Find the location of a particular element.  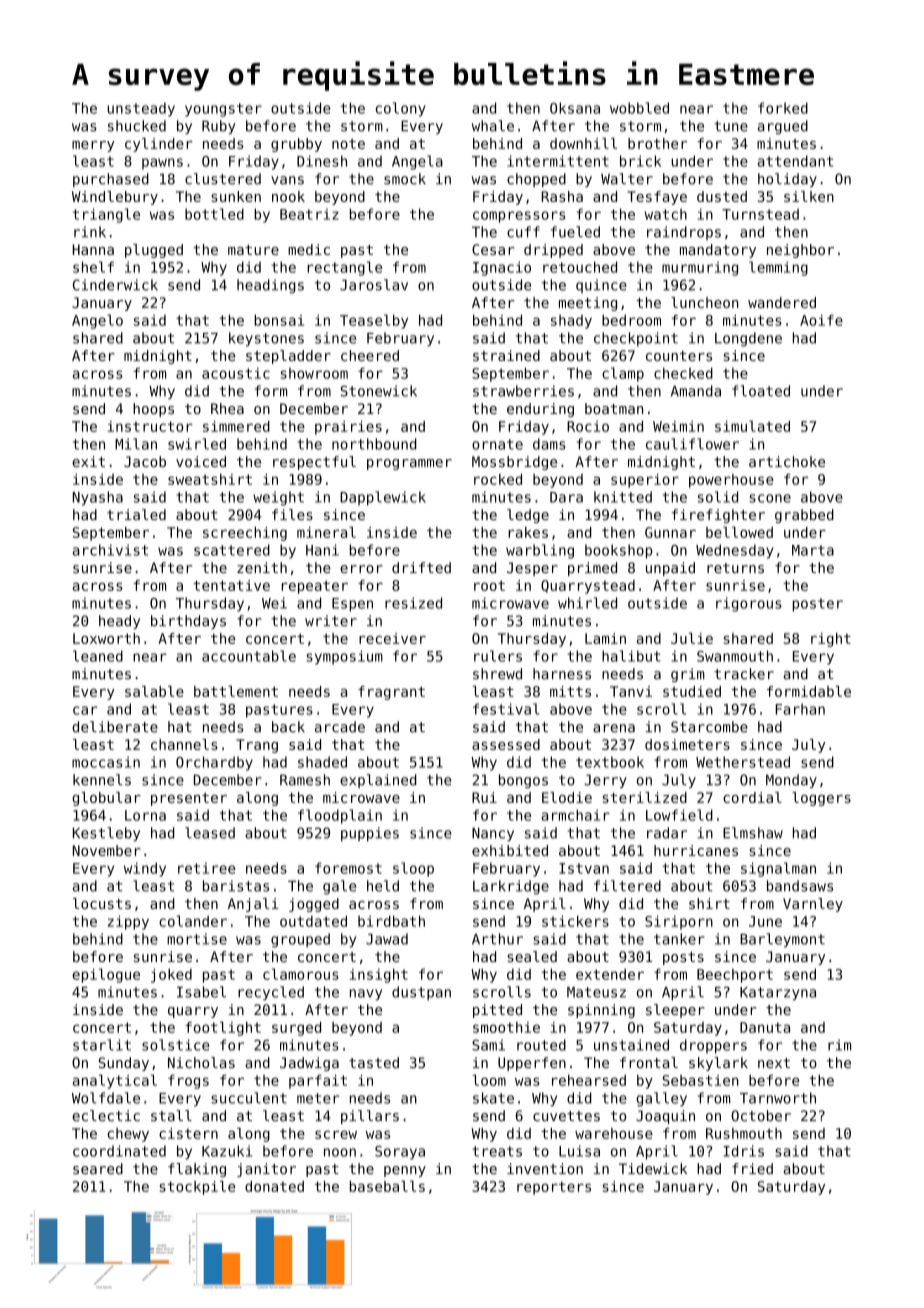

sleeper is located at coordinates (675, 1011).
